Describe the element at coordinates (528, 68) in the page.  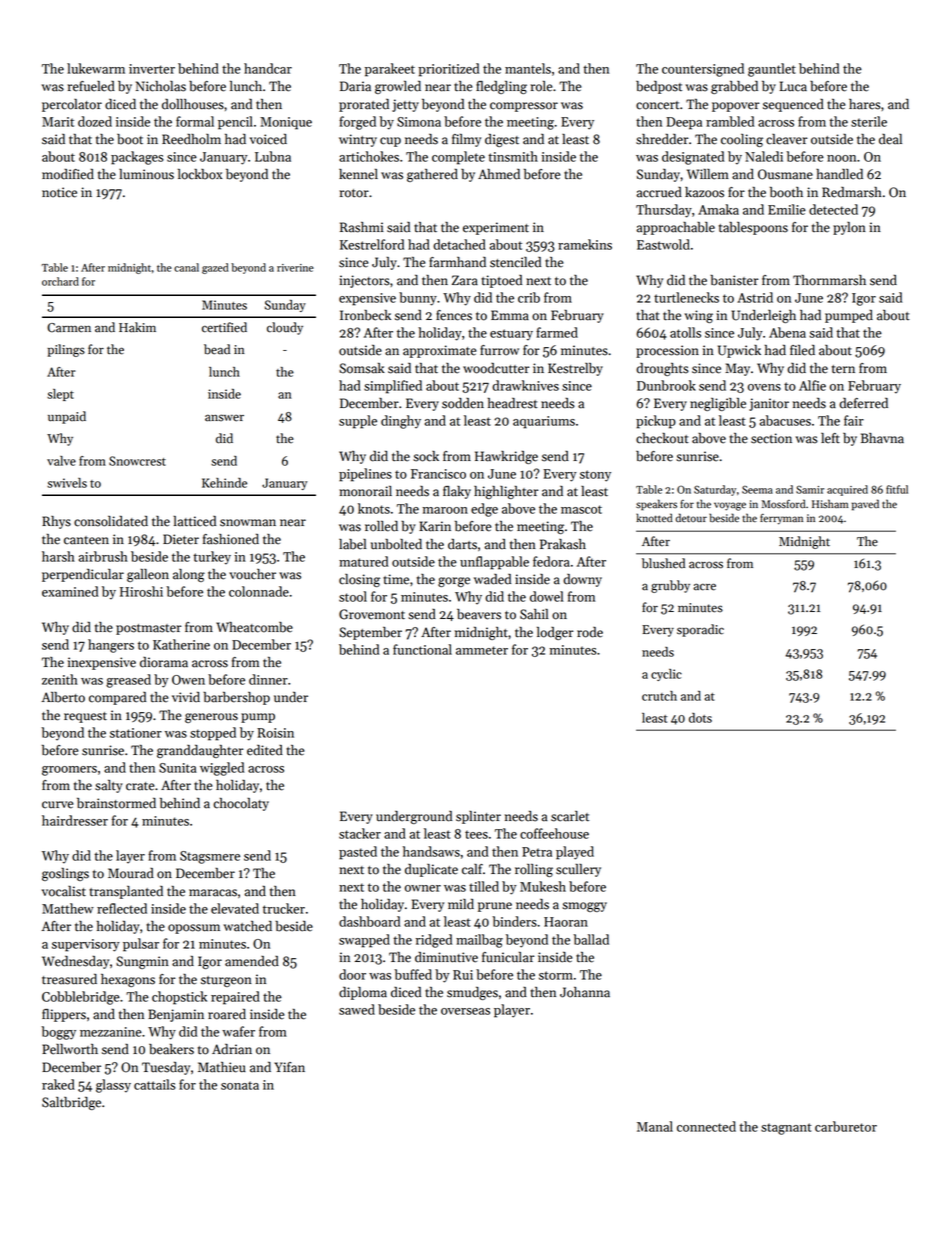
I see `mantels` at that location.
